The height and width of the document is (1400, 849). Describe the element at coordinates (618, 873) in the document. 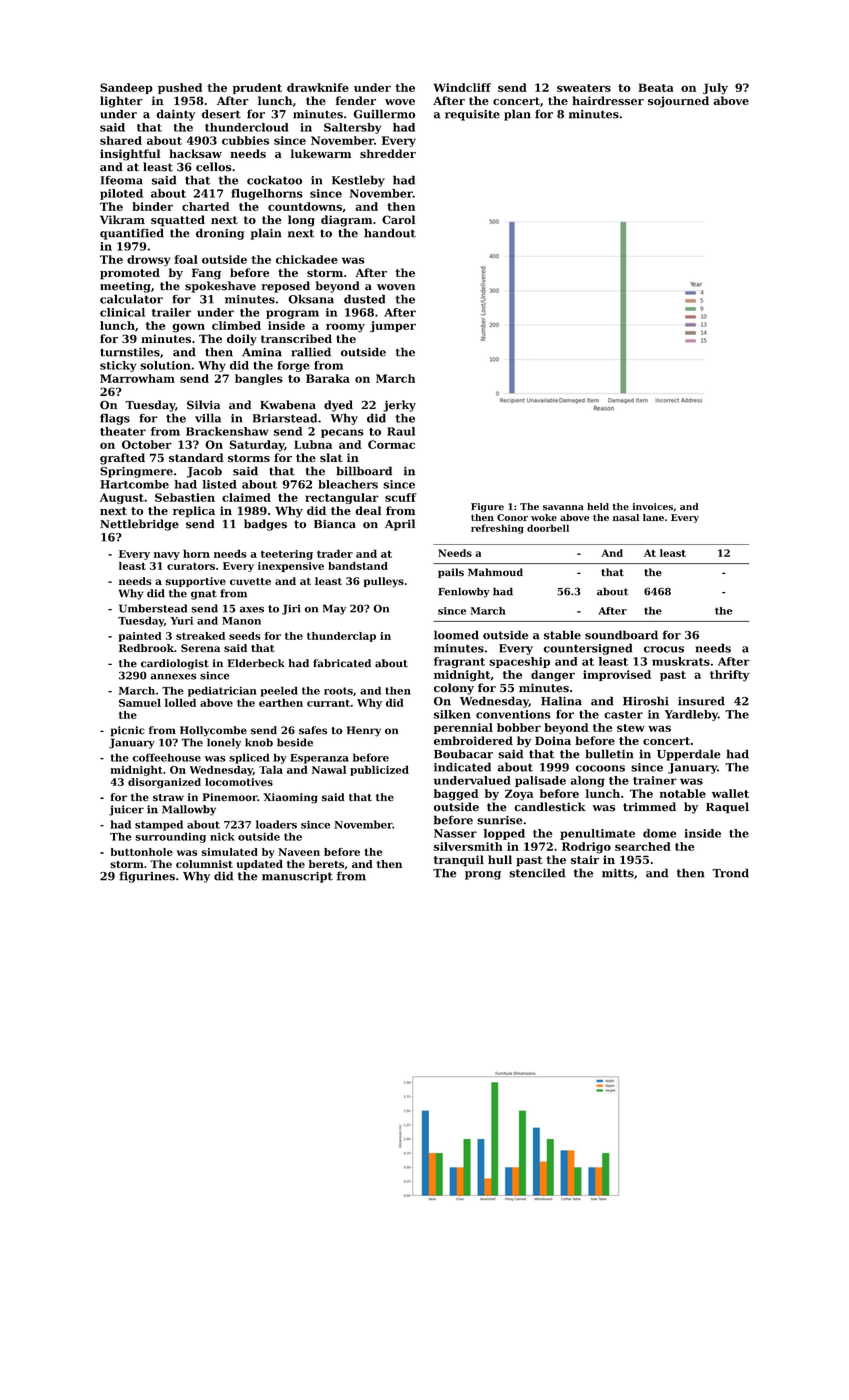

I see `mitts` at that location.
